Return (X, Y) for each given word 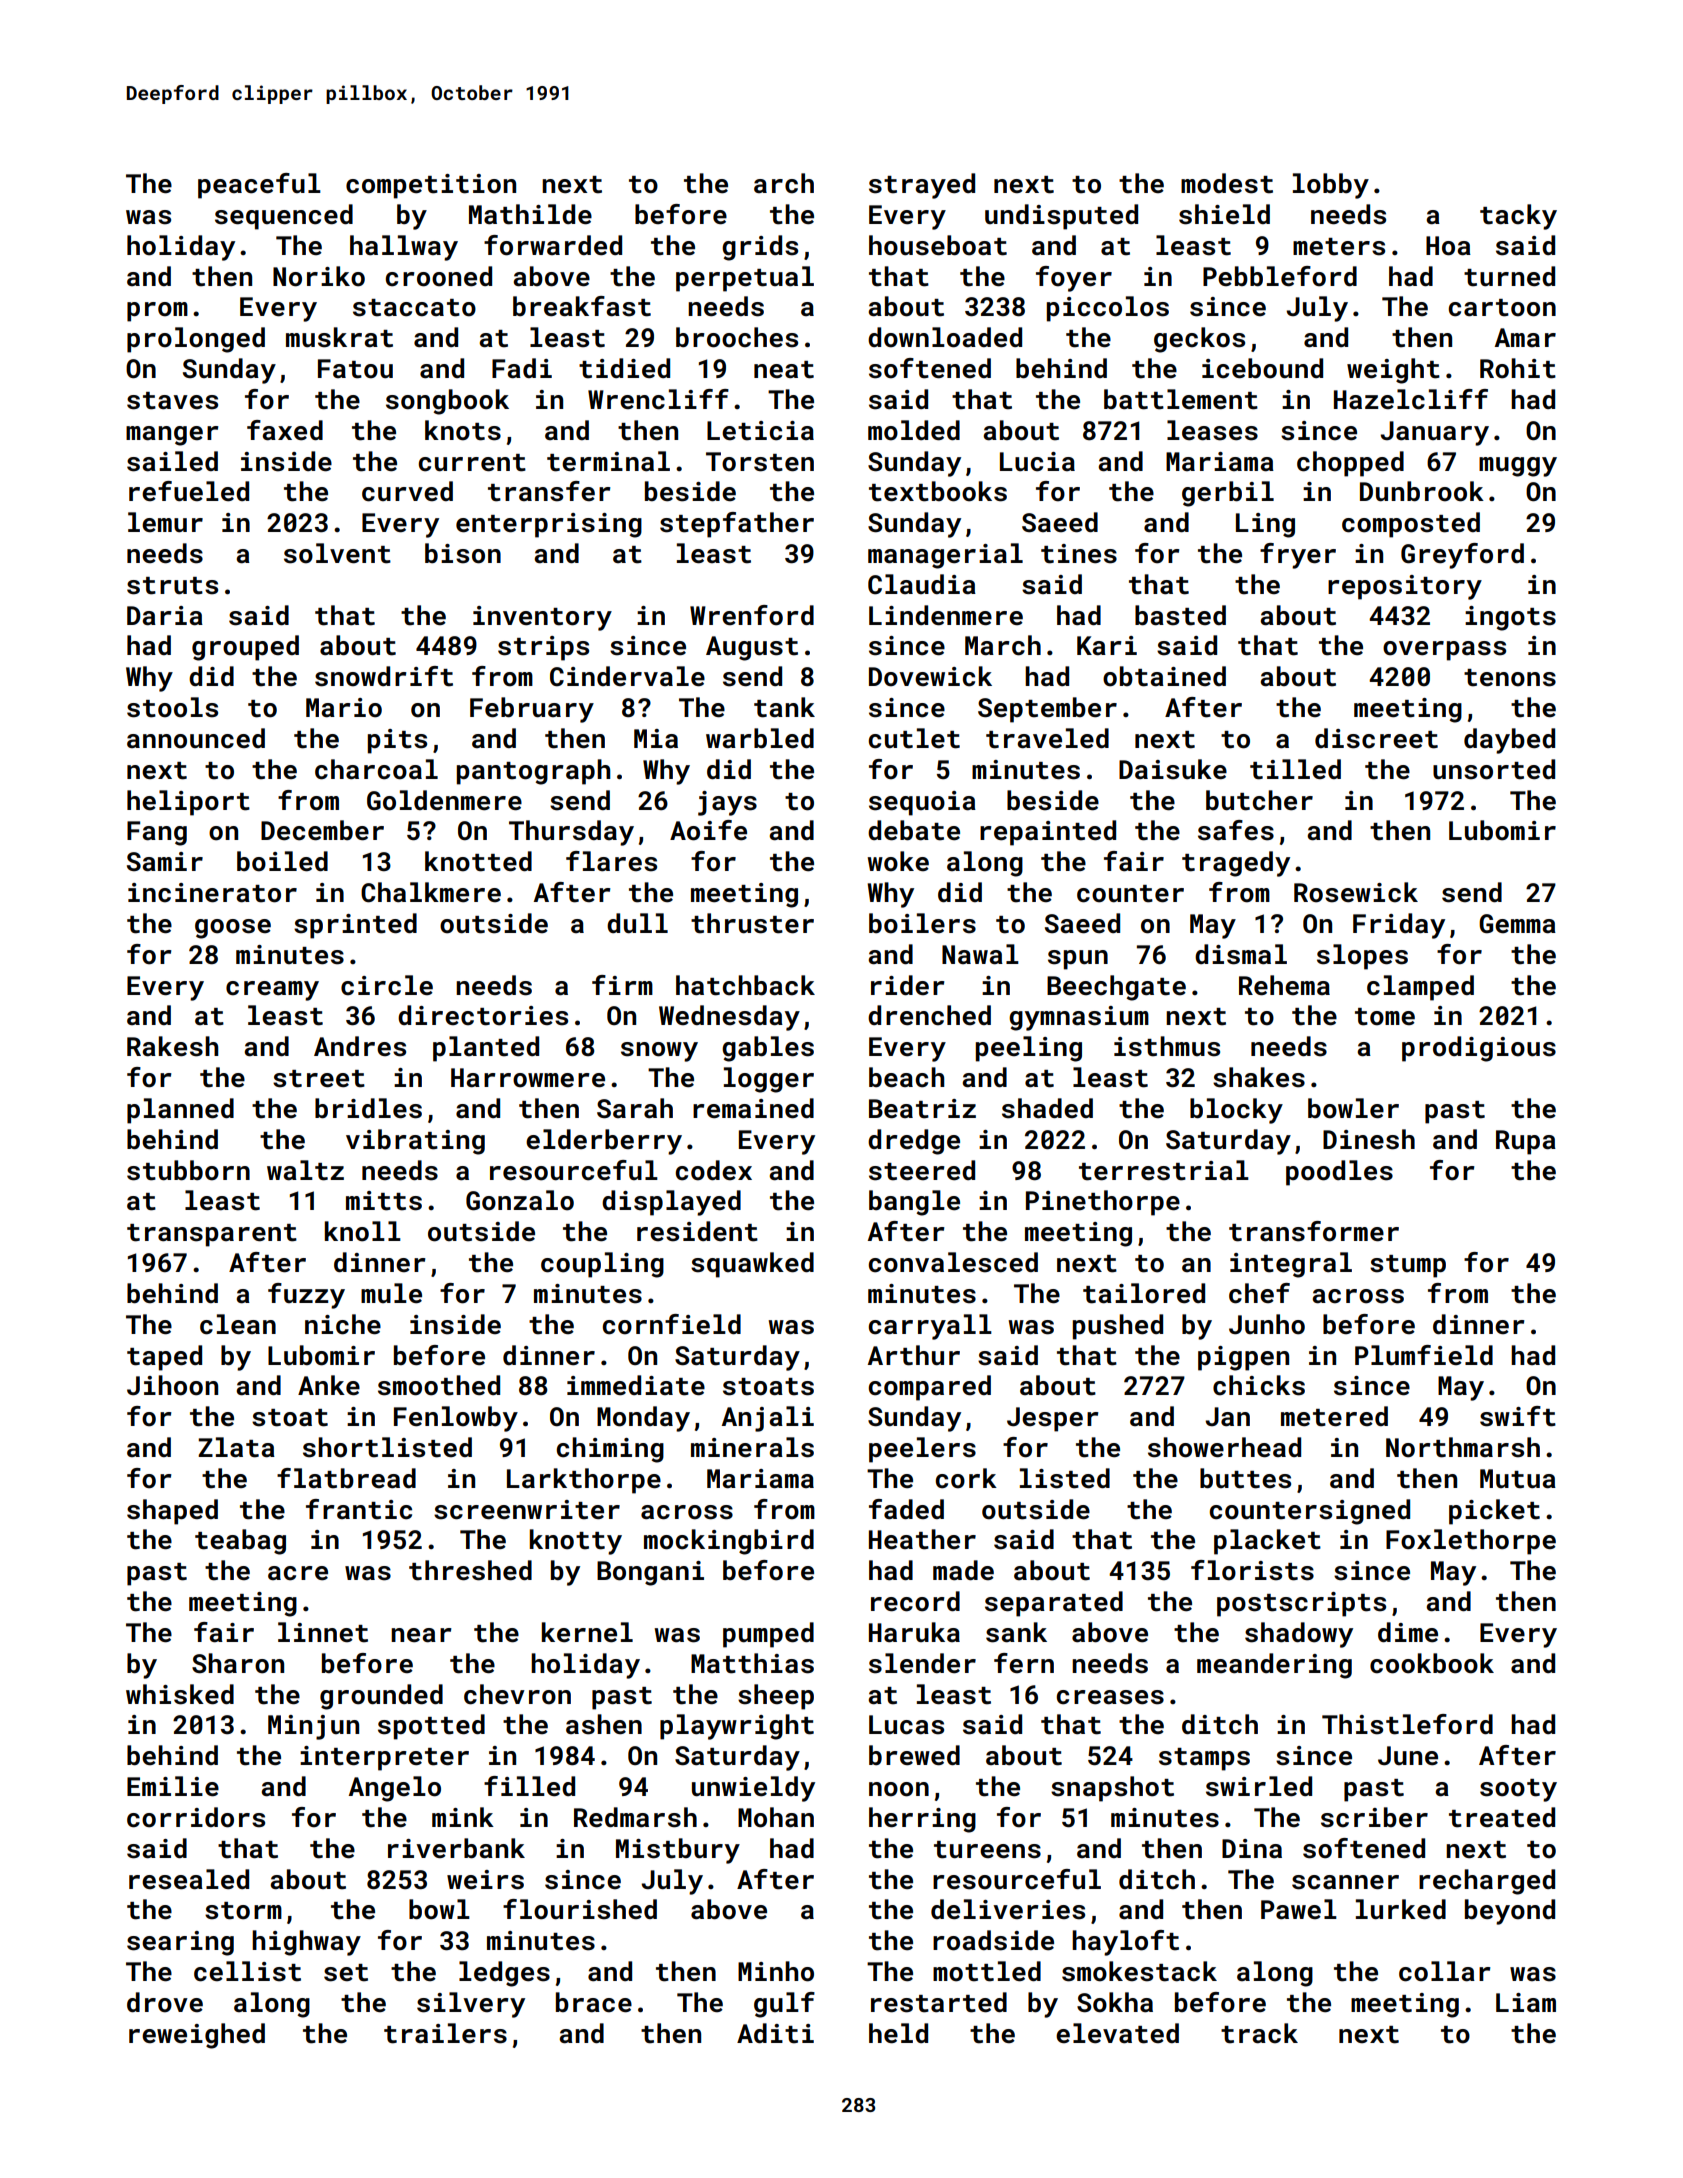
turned (1509, 276)
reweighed (197, 2036)
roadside (993, 1940)
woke (898, 861)
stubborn (188, 1170)
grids (760, 248)
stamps (1204, 1759)
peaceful (259, 186)
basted (1180, 615)
